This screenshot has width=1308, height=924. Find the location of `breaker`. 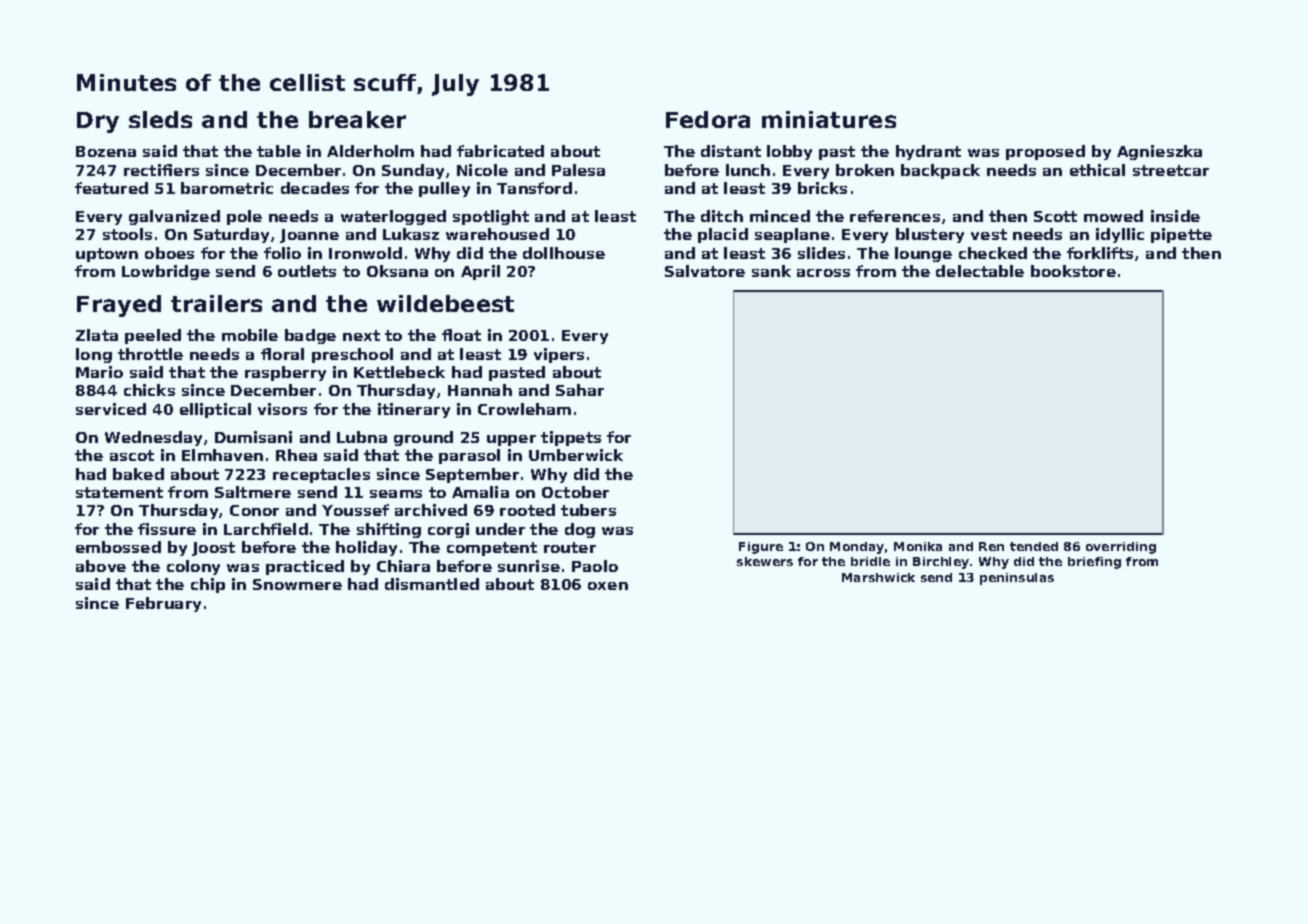

breaker is located at coordinates (357, 119).
